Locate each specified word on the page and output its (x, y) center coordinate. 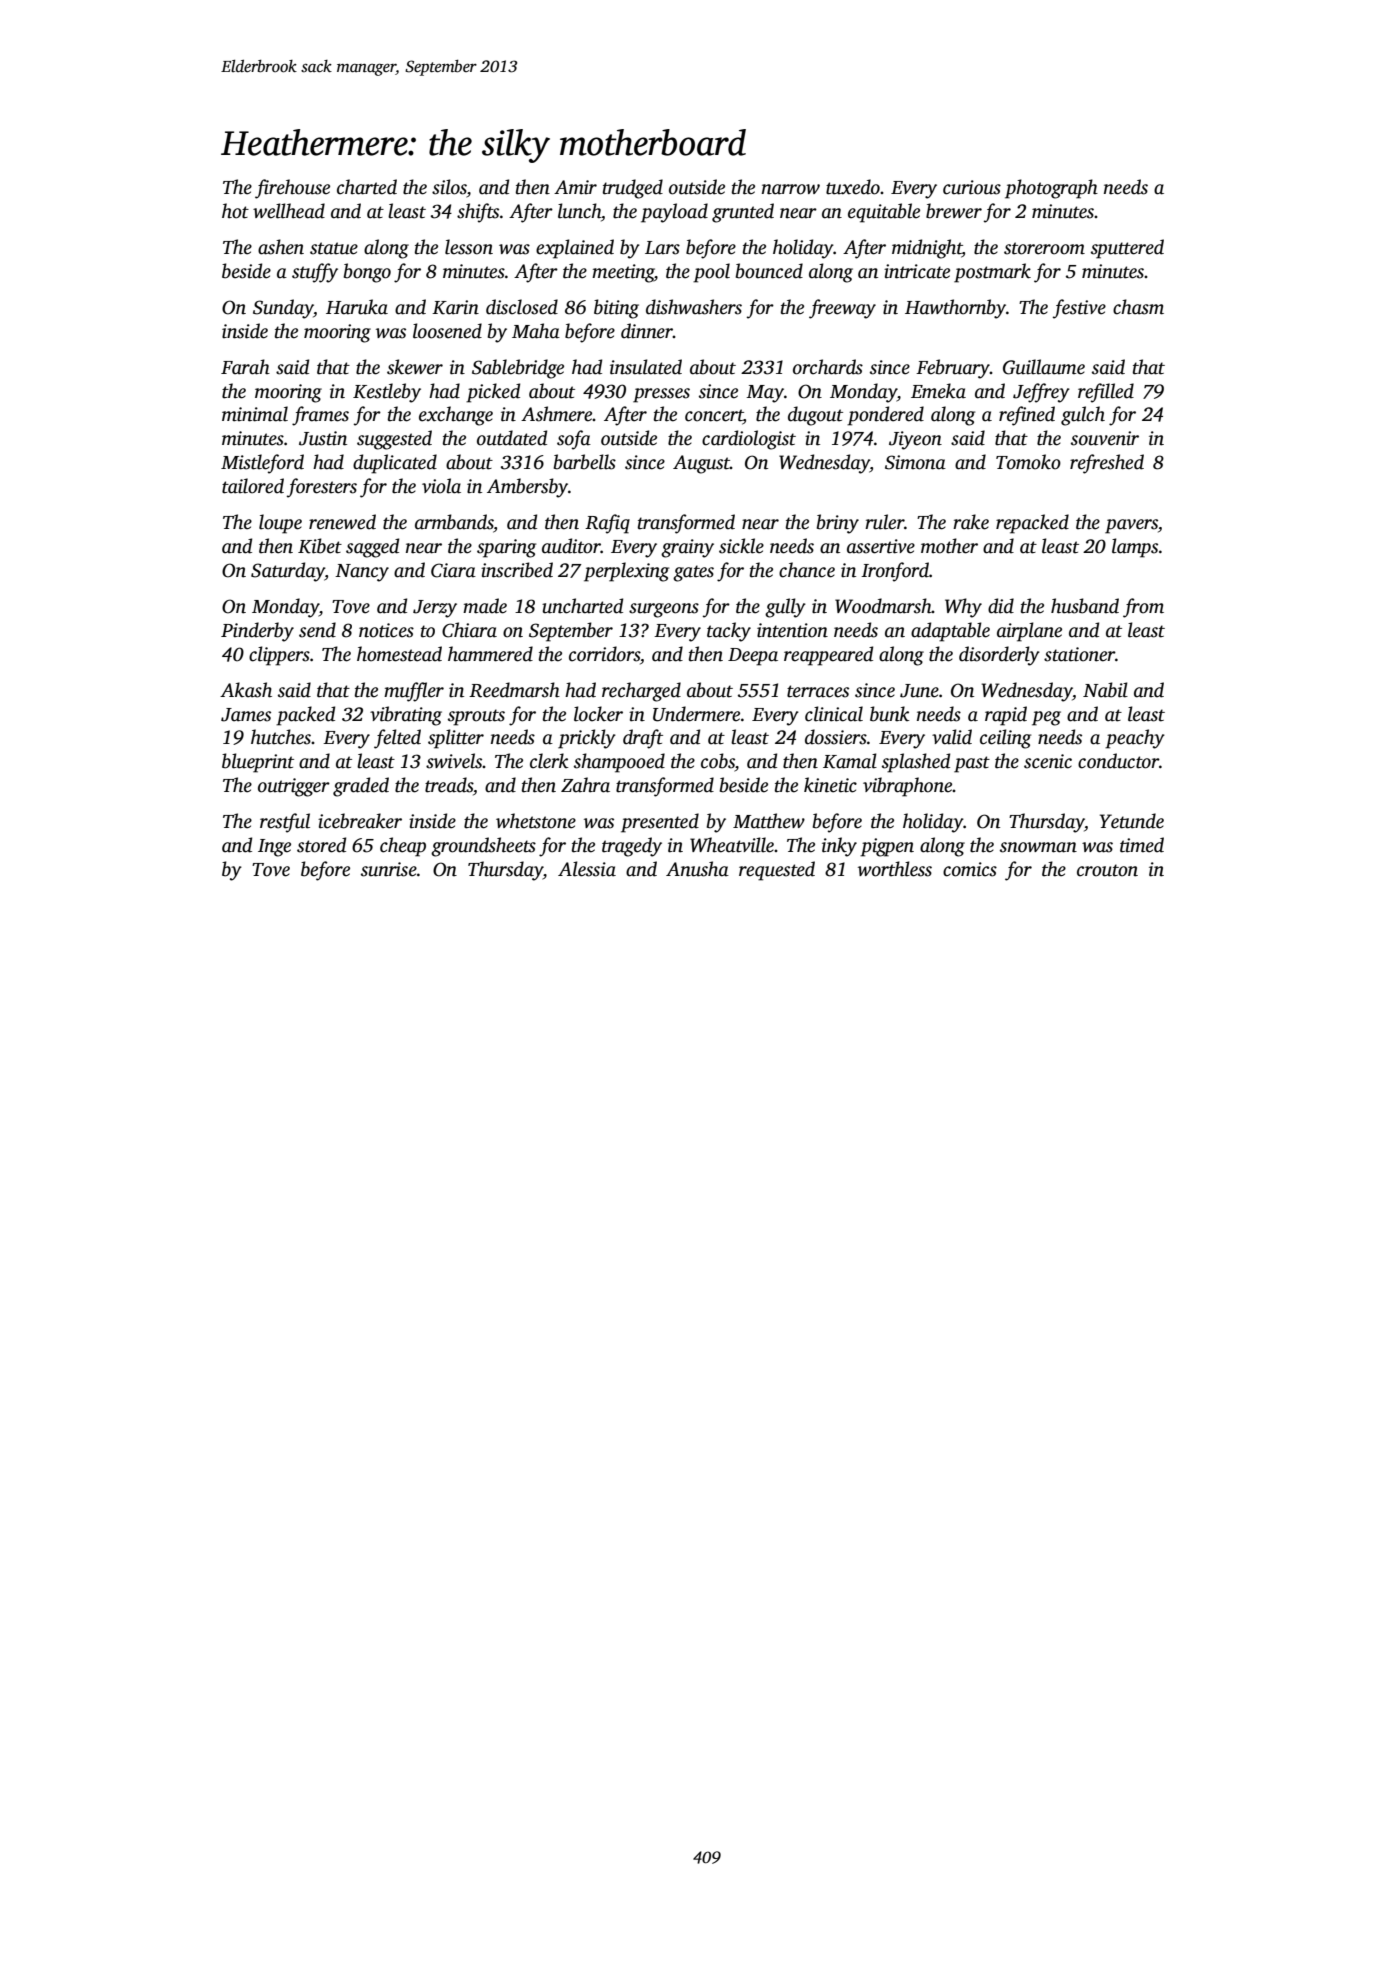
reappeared (828, 656)
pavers (1131, 526)
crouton (1107, 870)
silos (449, 187)
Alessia (587, 869)
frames (320, 416)
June (919, 691)
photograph (1051, 189)
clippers (279, 656)
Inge (274, 848)
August (701, 464)
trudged (633, 189)
